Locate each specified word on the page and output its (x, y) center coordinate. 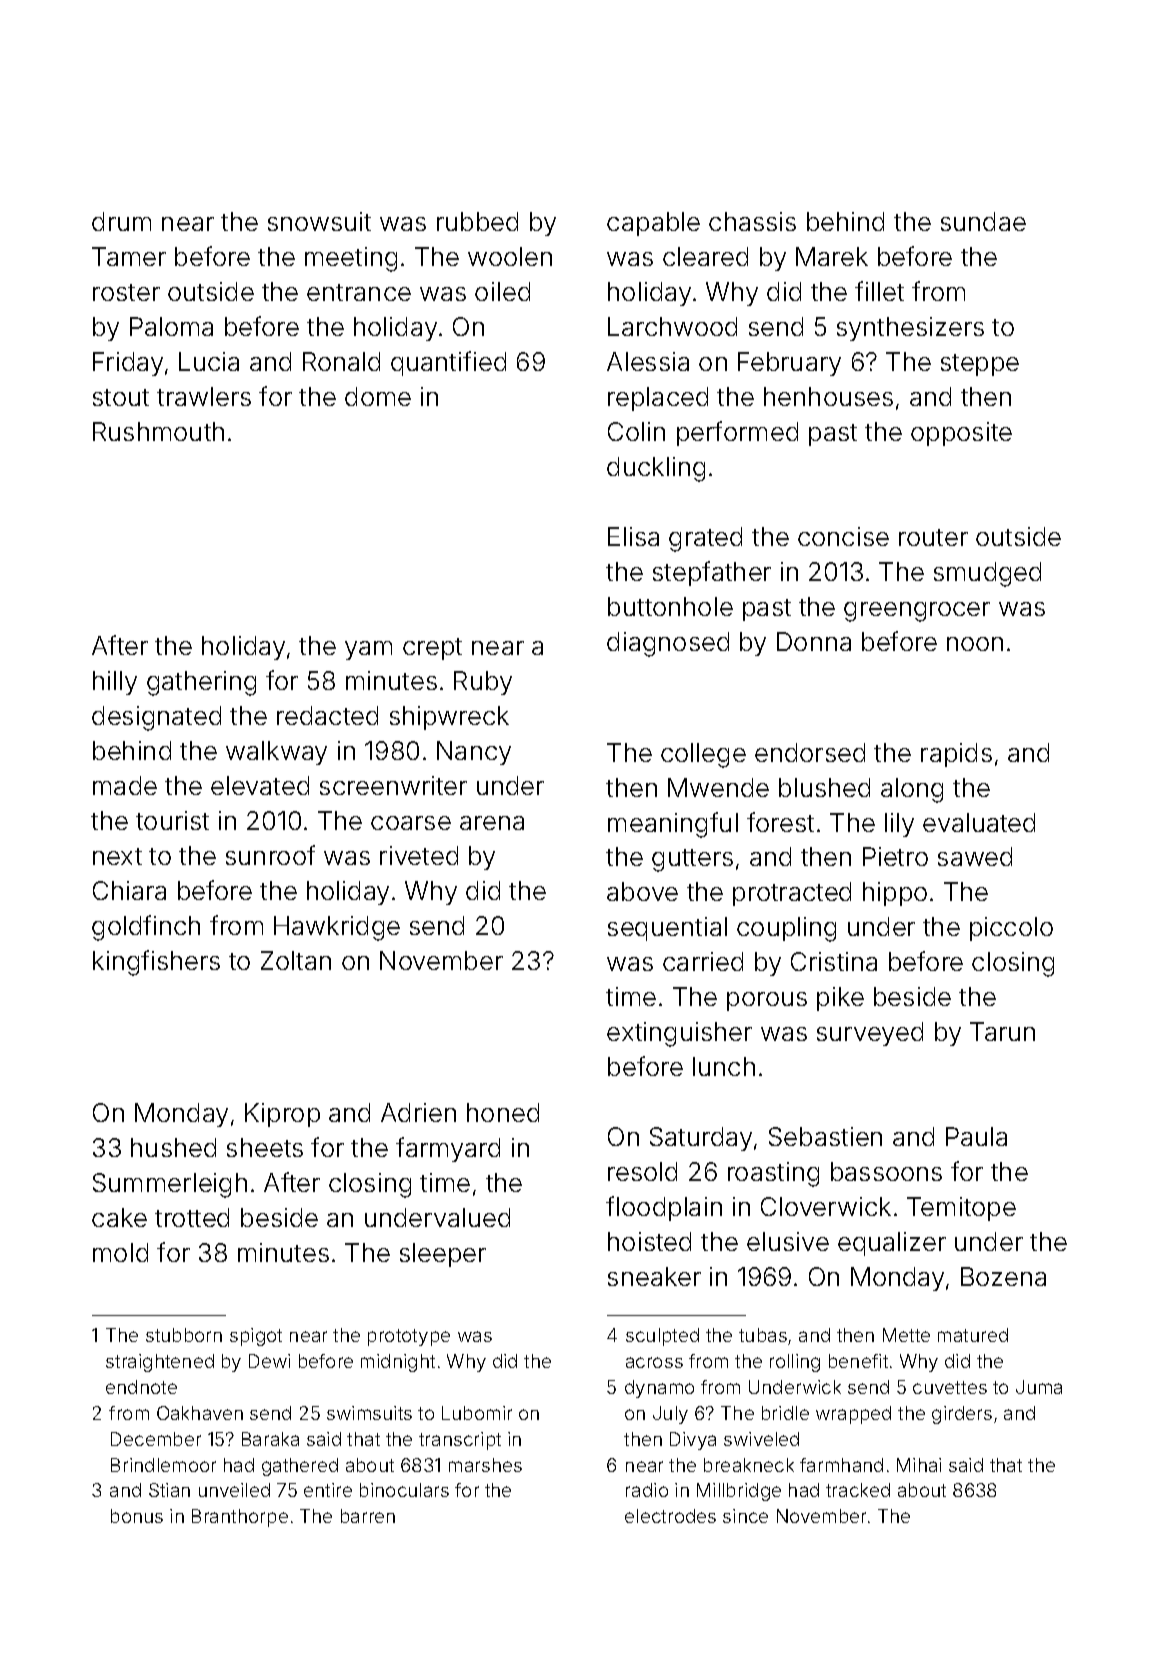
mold (120, 1252)
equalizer (892, 1244)
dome (378, 396)
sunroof (270, 855)
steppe (980, 365)
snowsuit (319, 221)
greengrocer (917, 612)
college (703, 755)
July (670, 1415)
